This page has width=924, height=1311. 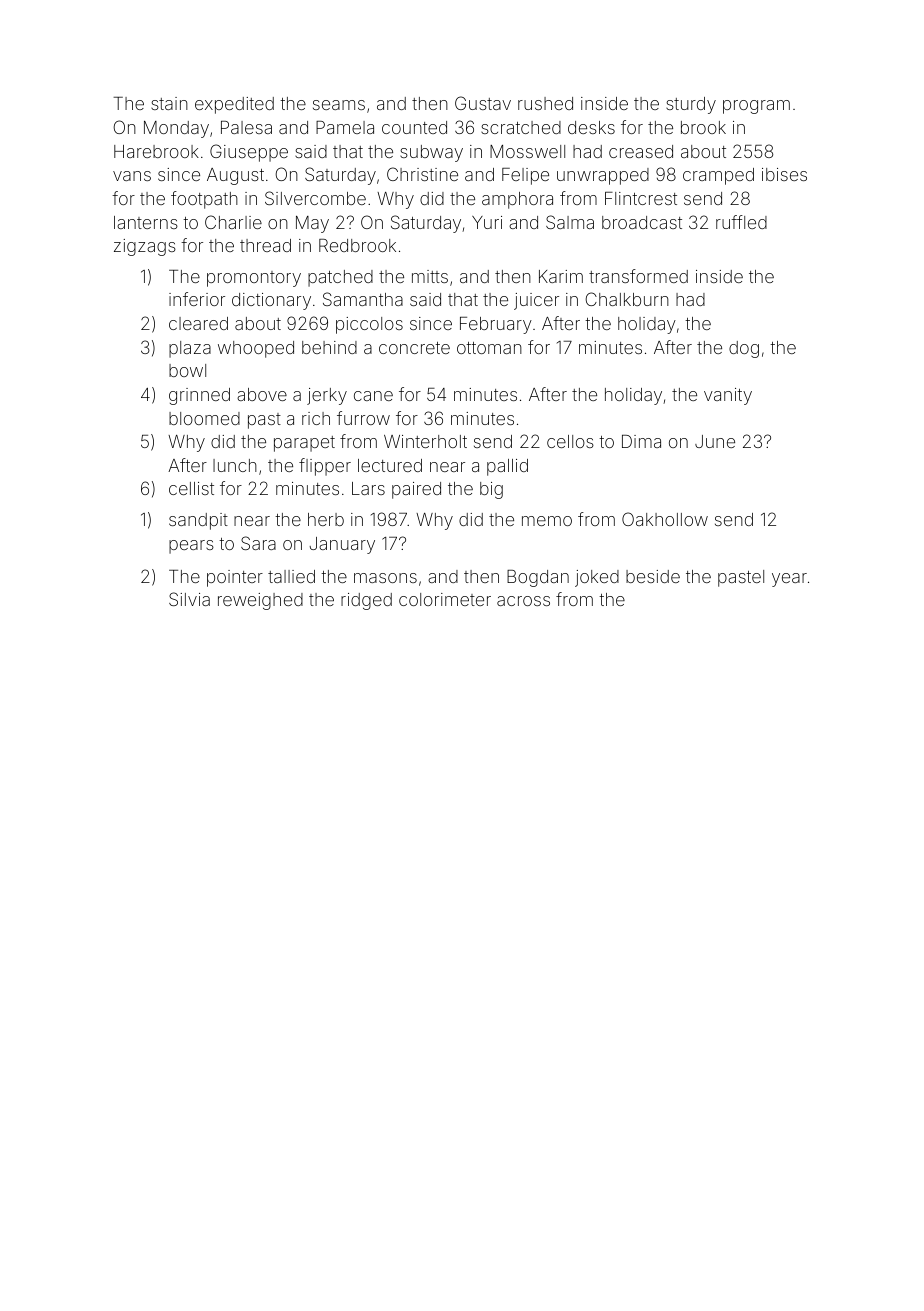 I want to click on ruffled, so click(x=741, y=222).
